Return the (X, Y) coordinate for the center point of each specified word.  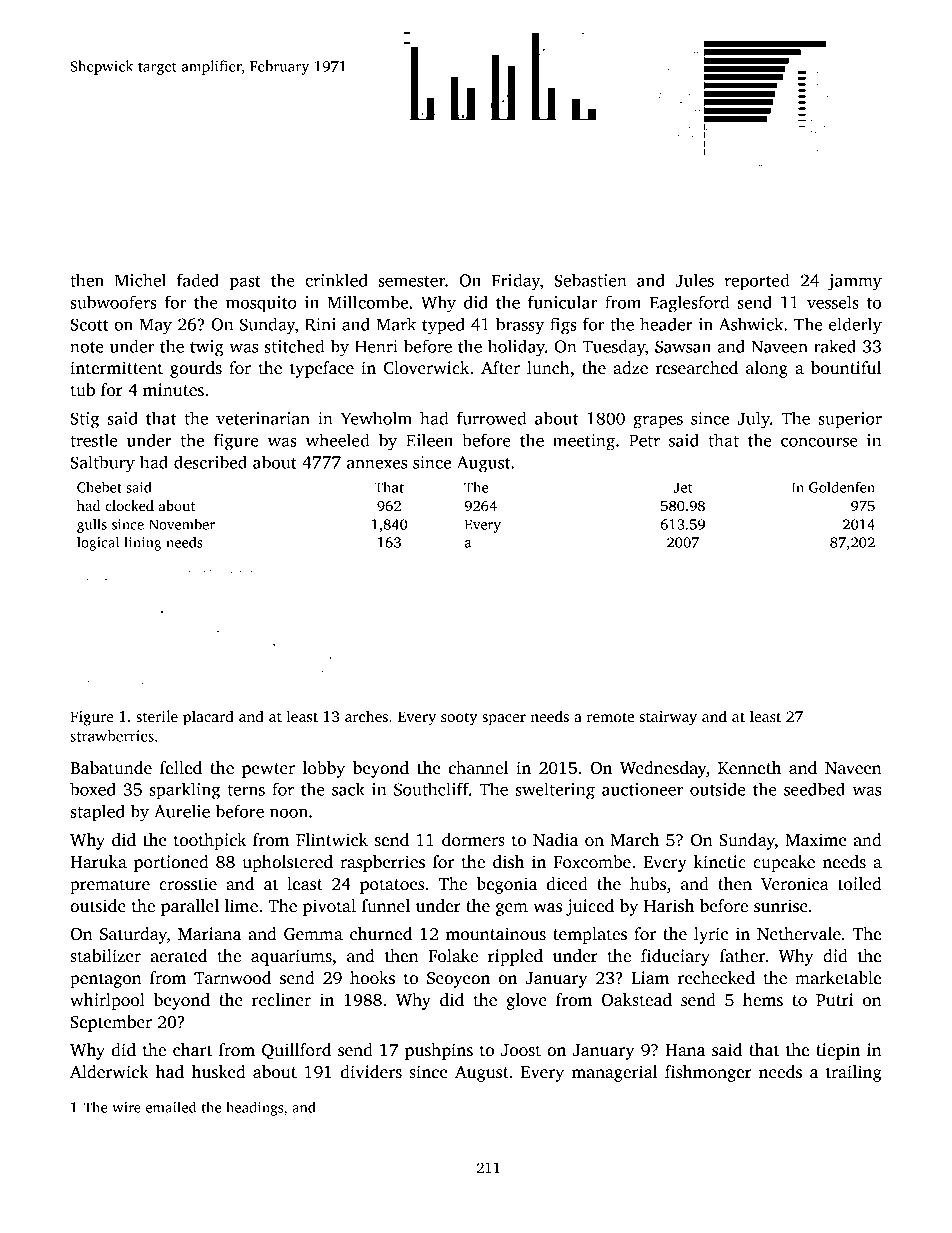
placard (208, 718)
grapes (658, 422)
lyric (711, 935)
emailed (171, 1107)
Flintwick (332, 840)
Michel (140, 280)
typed (443, 326)
